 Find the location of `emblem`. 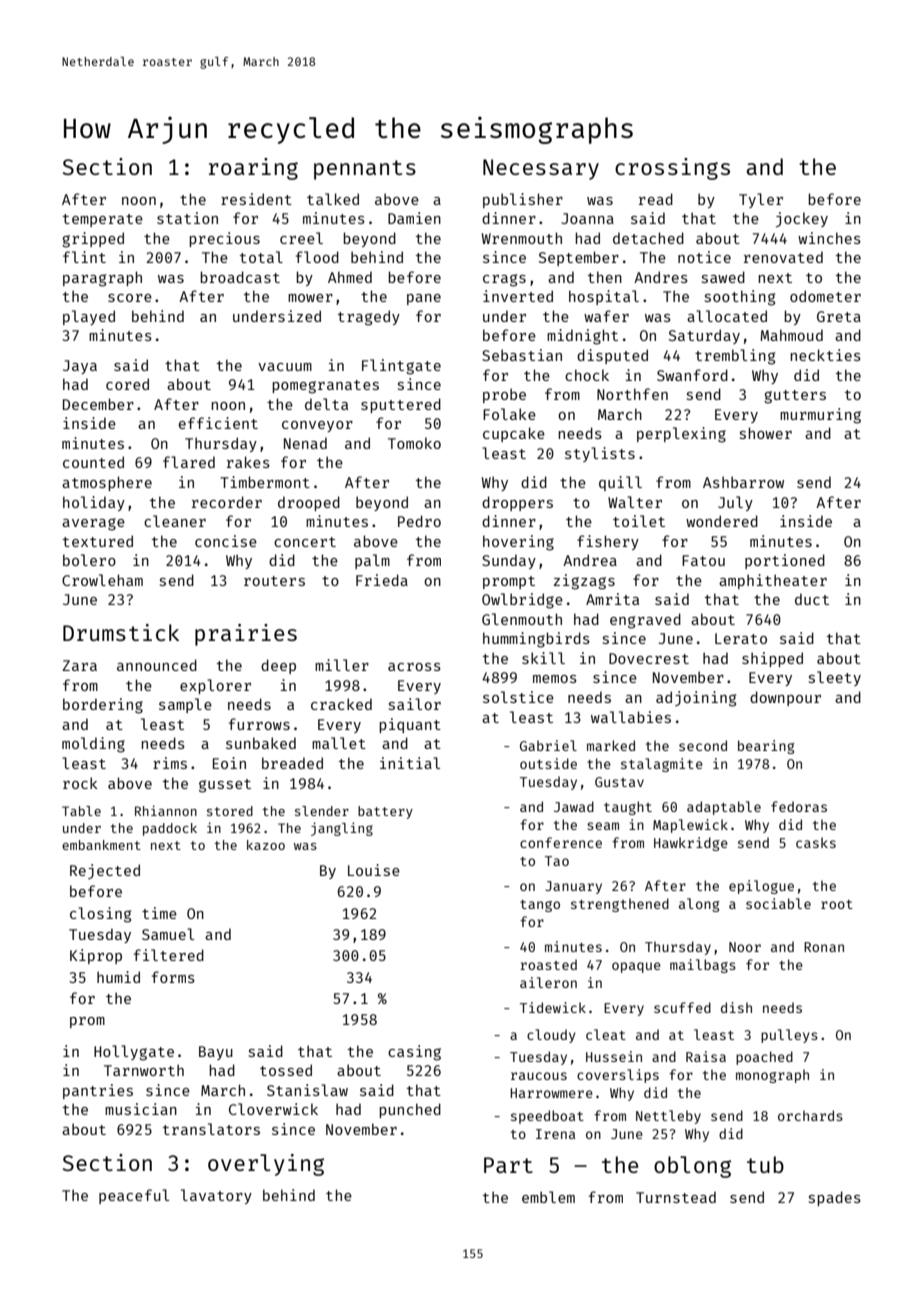

emblem is located at coordinates (548, 1197).
